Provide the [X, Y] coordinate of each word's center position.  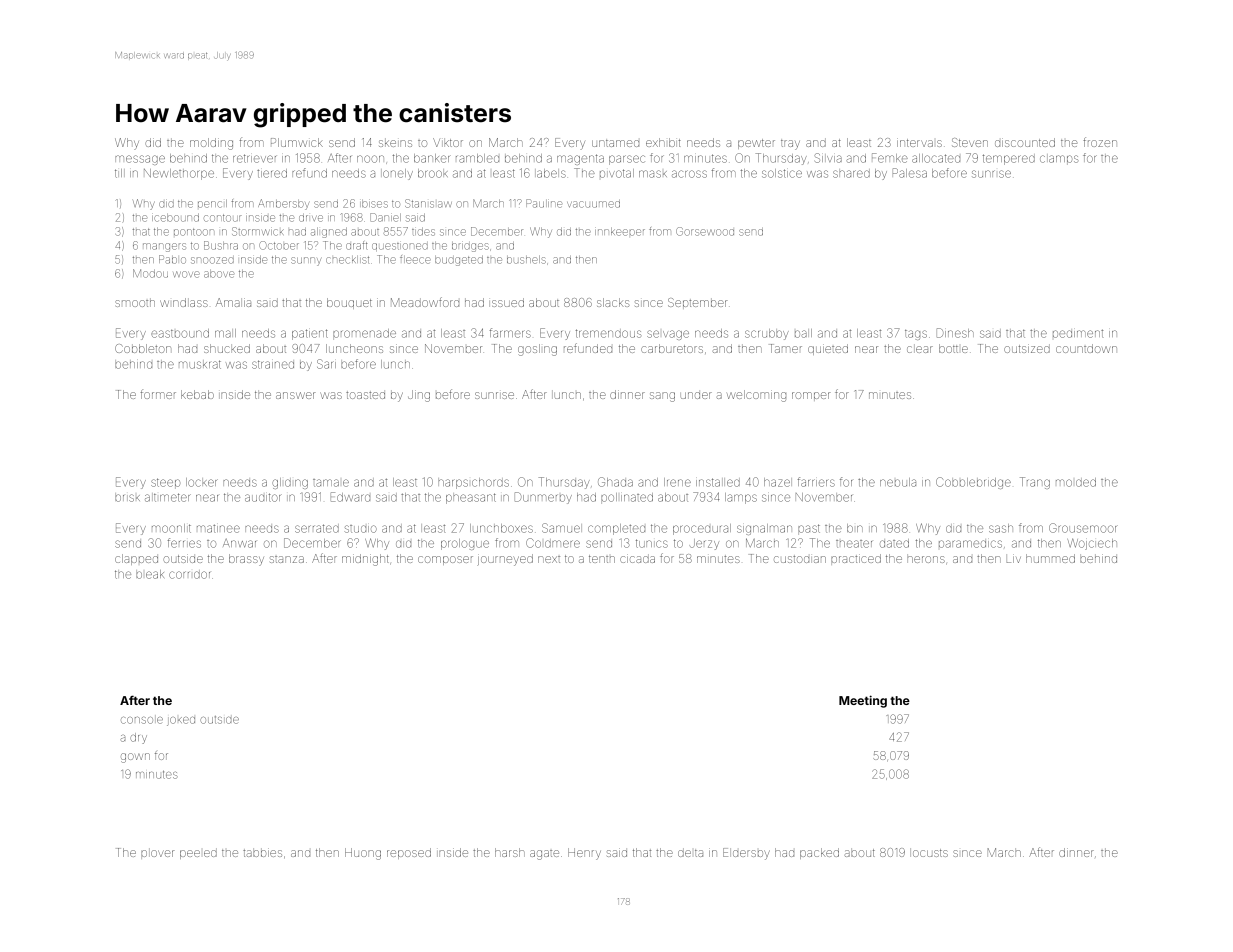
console [142, 720]
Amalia [233, 302]
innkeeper [620, 232]
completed [616, 529]
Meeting [863, 701]
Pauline [544, 203]
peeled [198, 854]
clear [920, 349]
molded [1076, 482]
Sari [326, 364]
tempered [1009, 159]
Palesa [910, 173]
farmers [510, 333]
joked [181, 721]
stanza [287, 559]
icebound [175, 218]
